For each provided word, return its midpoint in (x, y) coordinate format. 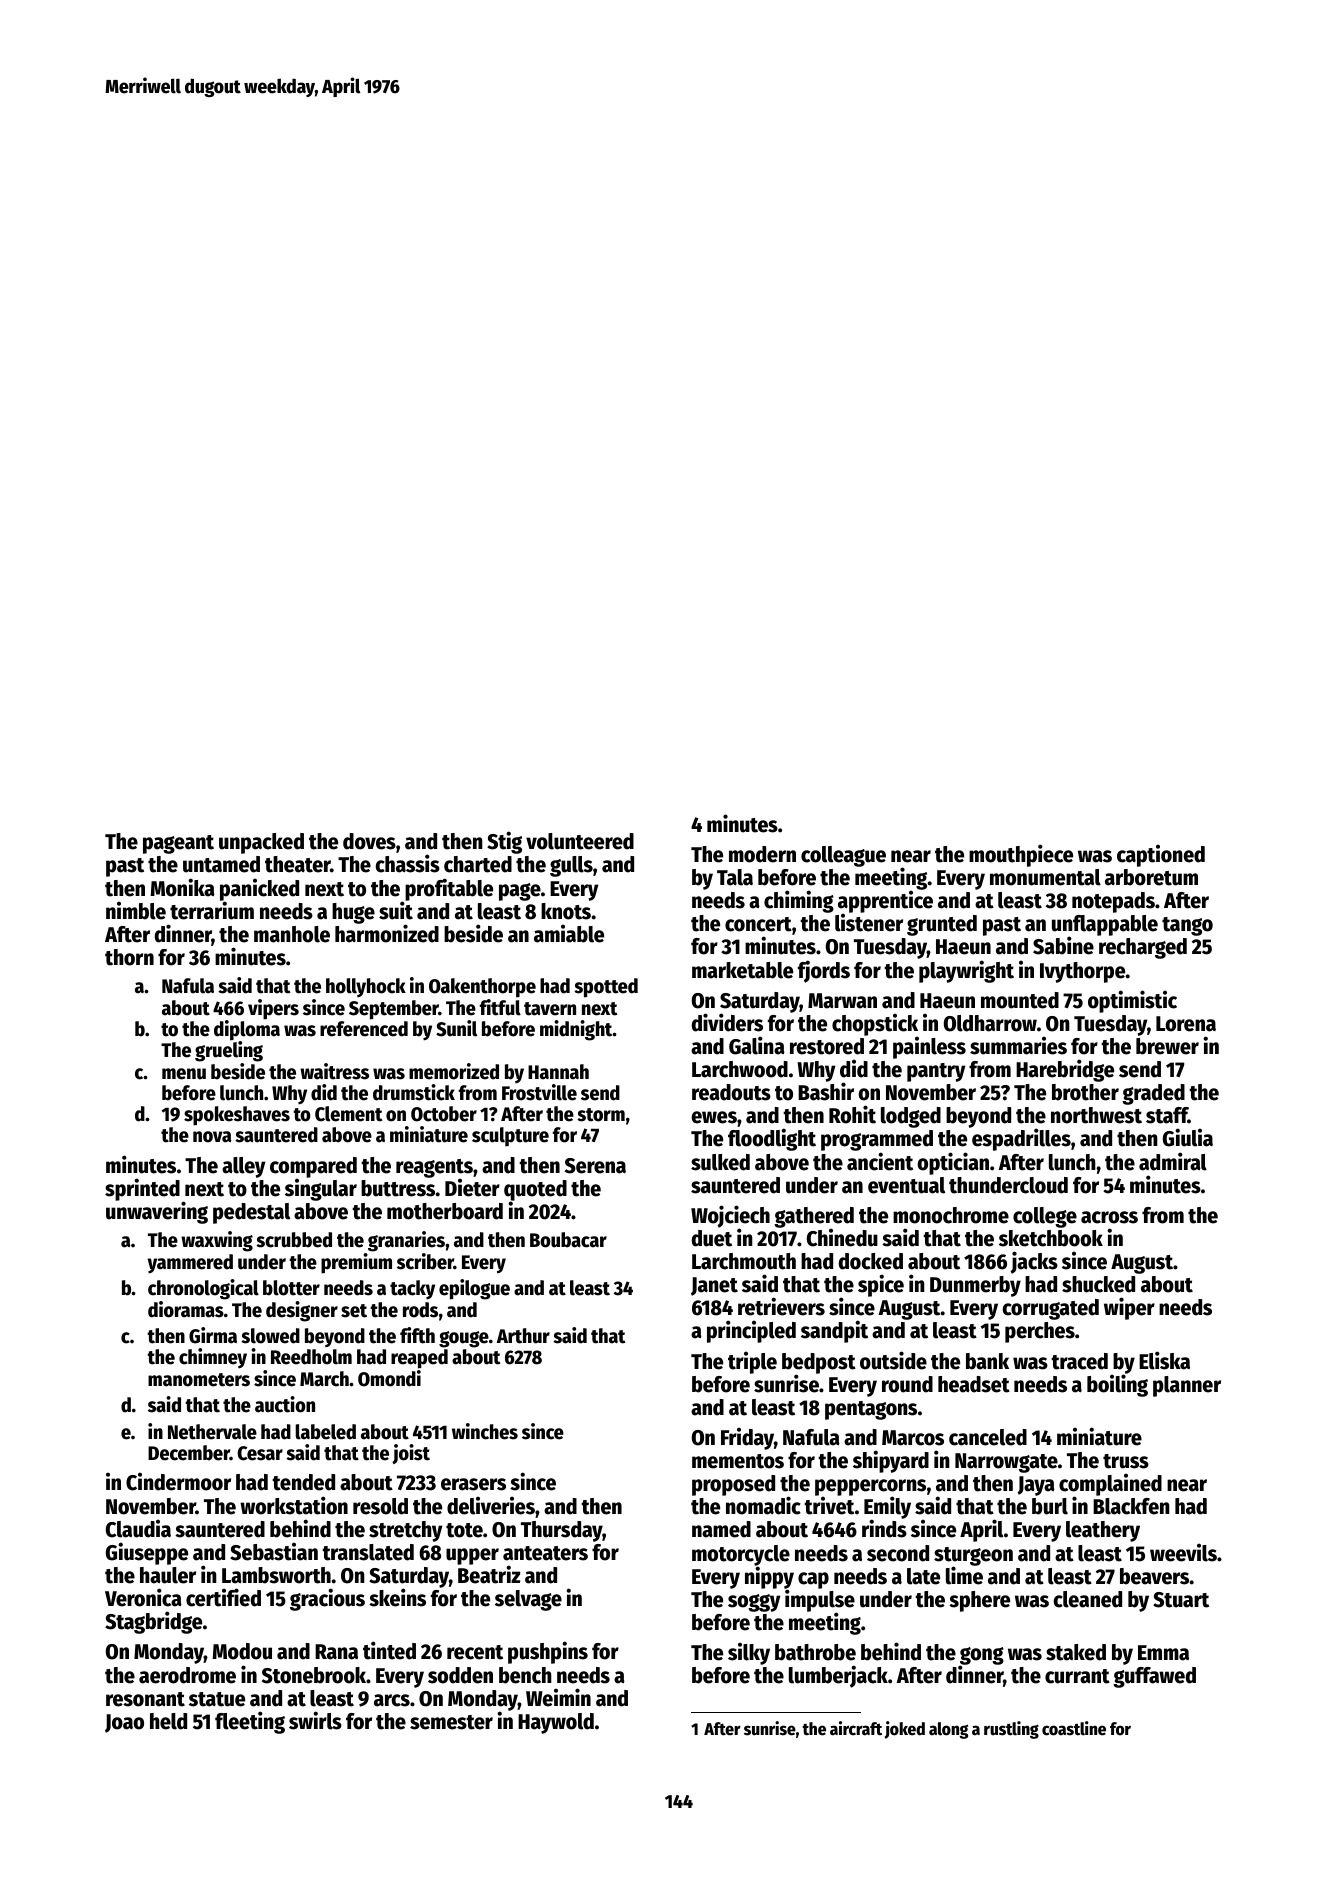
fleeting (250, 1722)
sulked (720, 1162)
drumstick (414, 1092)
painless (929, 1047)
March (324, 1379)
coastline (1074, 1728)
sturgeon (973, 1556)
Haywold (556, 1723)
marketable (742, 970)
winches (485, 1431)
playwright (966, 971)
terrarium (212, 910)
